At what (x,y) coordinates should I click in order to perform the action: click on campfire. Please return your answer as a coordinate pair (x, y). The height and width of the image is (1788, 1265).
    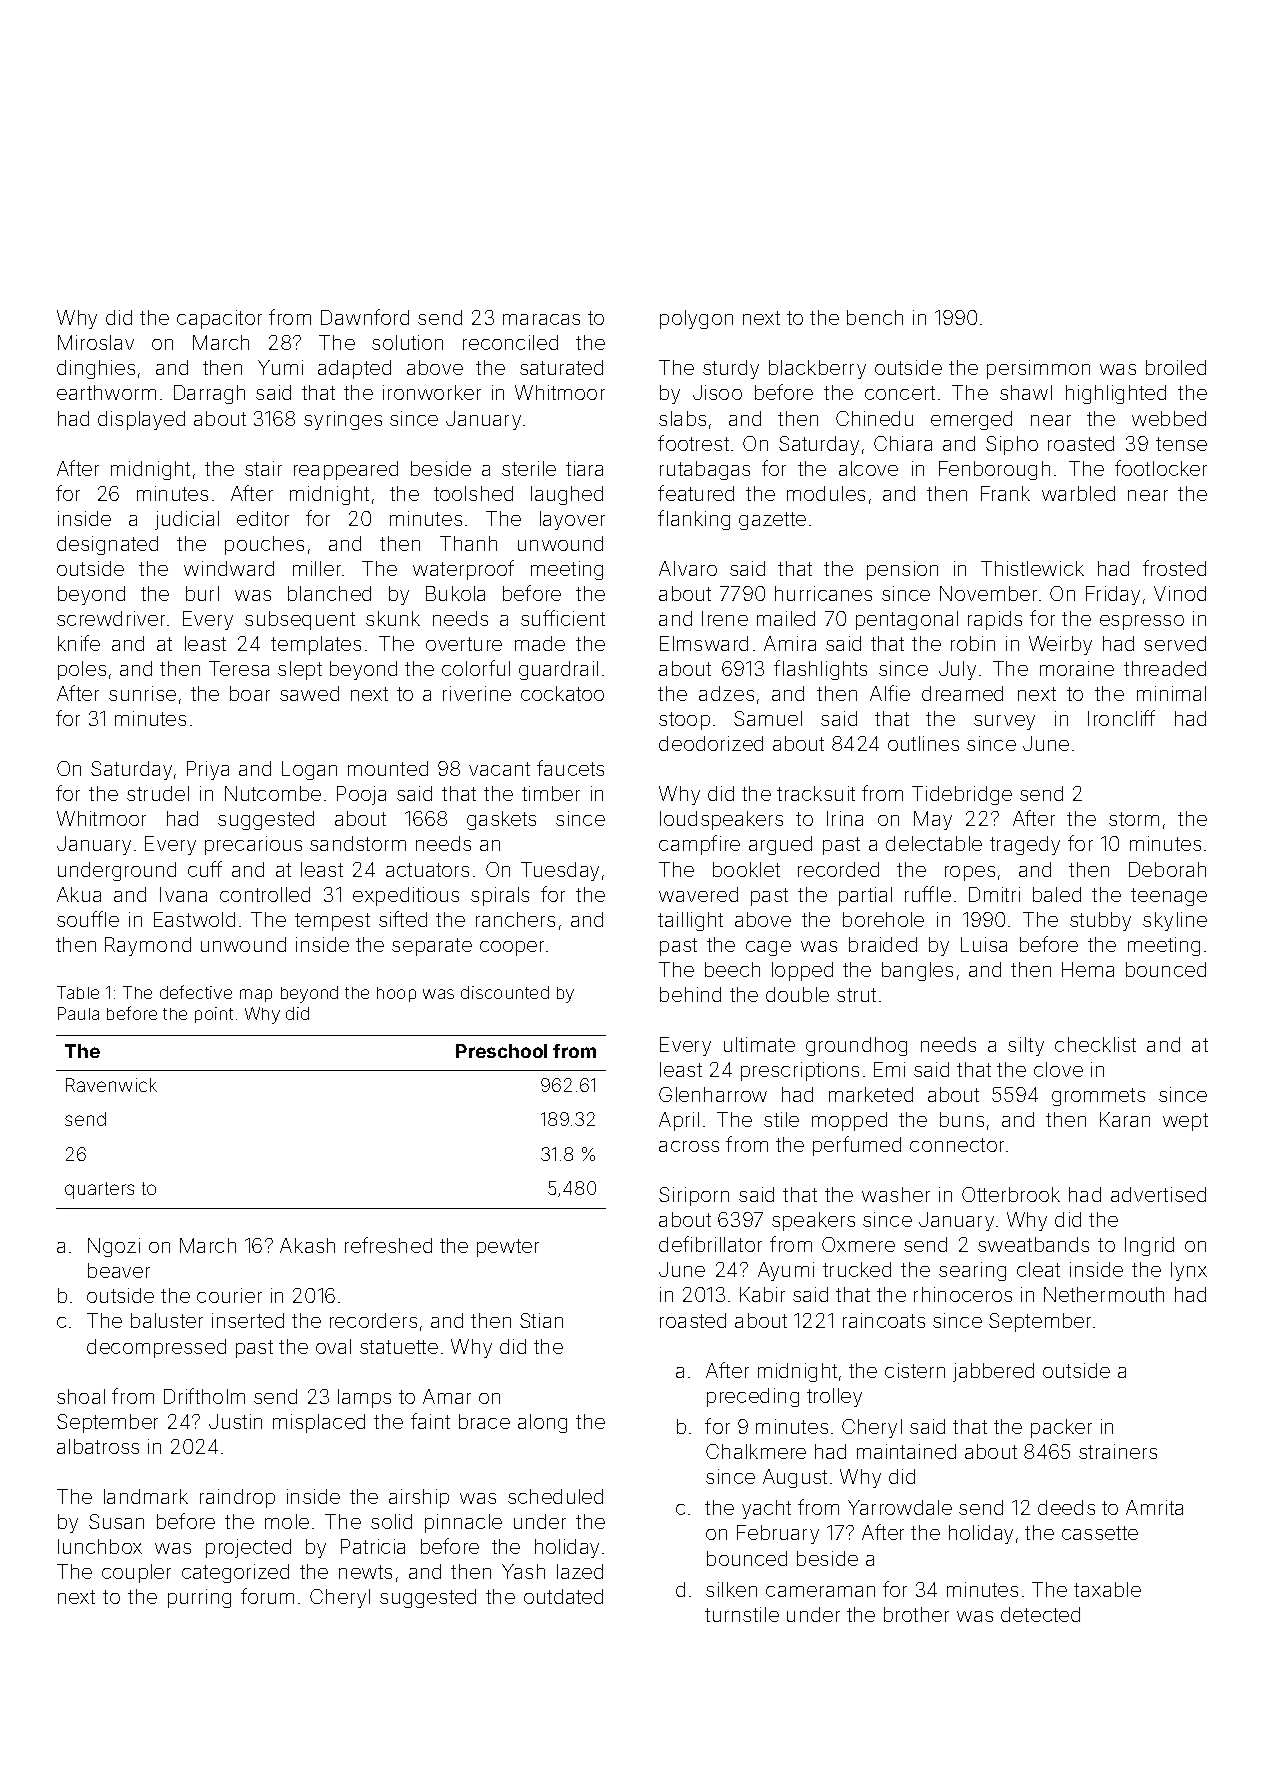
    Looking at the image, I should click on (699, 845).
